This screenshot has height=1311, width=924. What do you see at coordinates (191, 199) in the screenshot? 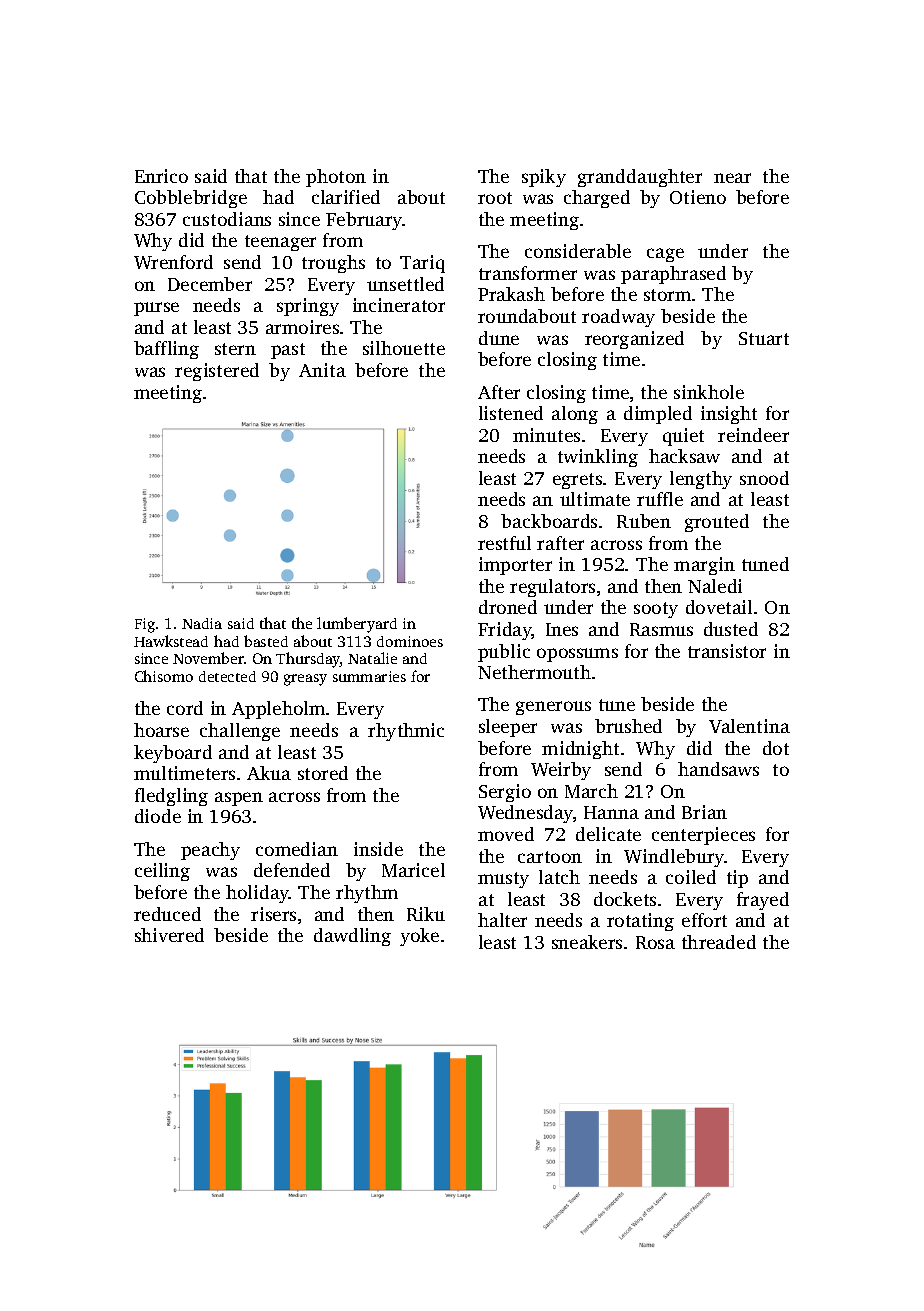
I see `Cobblebridge` at bounding box center [191, 199].
